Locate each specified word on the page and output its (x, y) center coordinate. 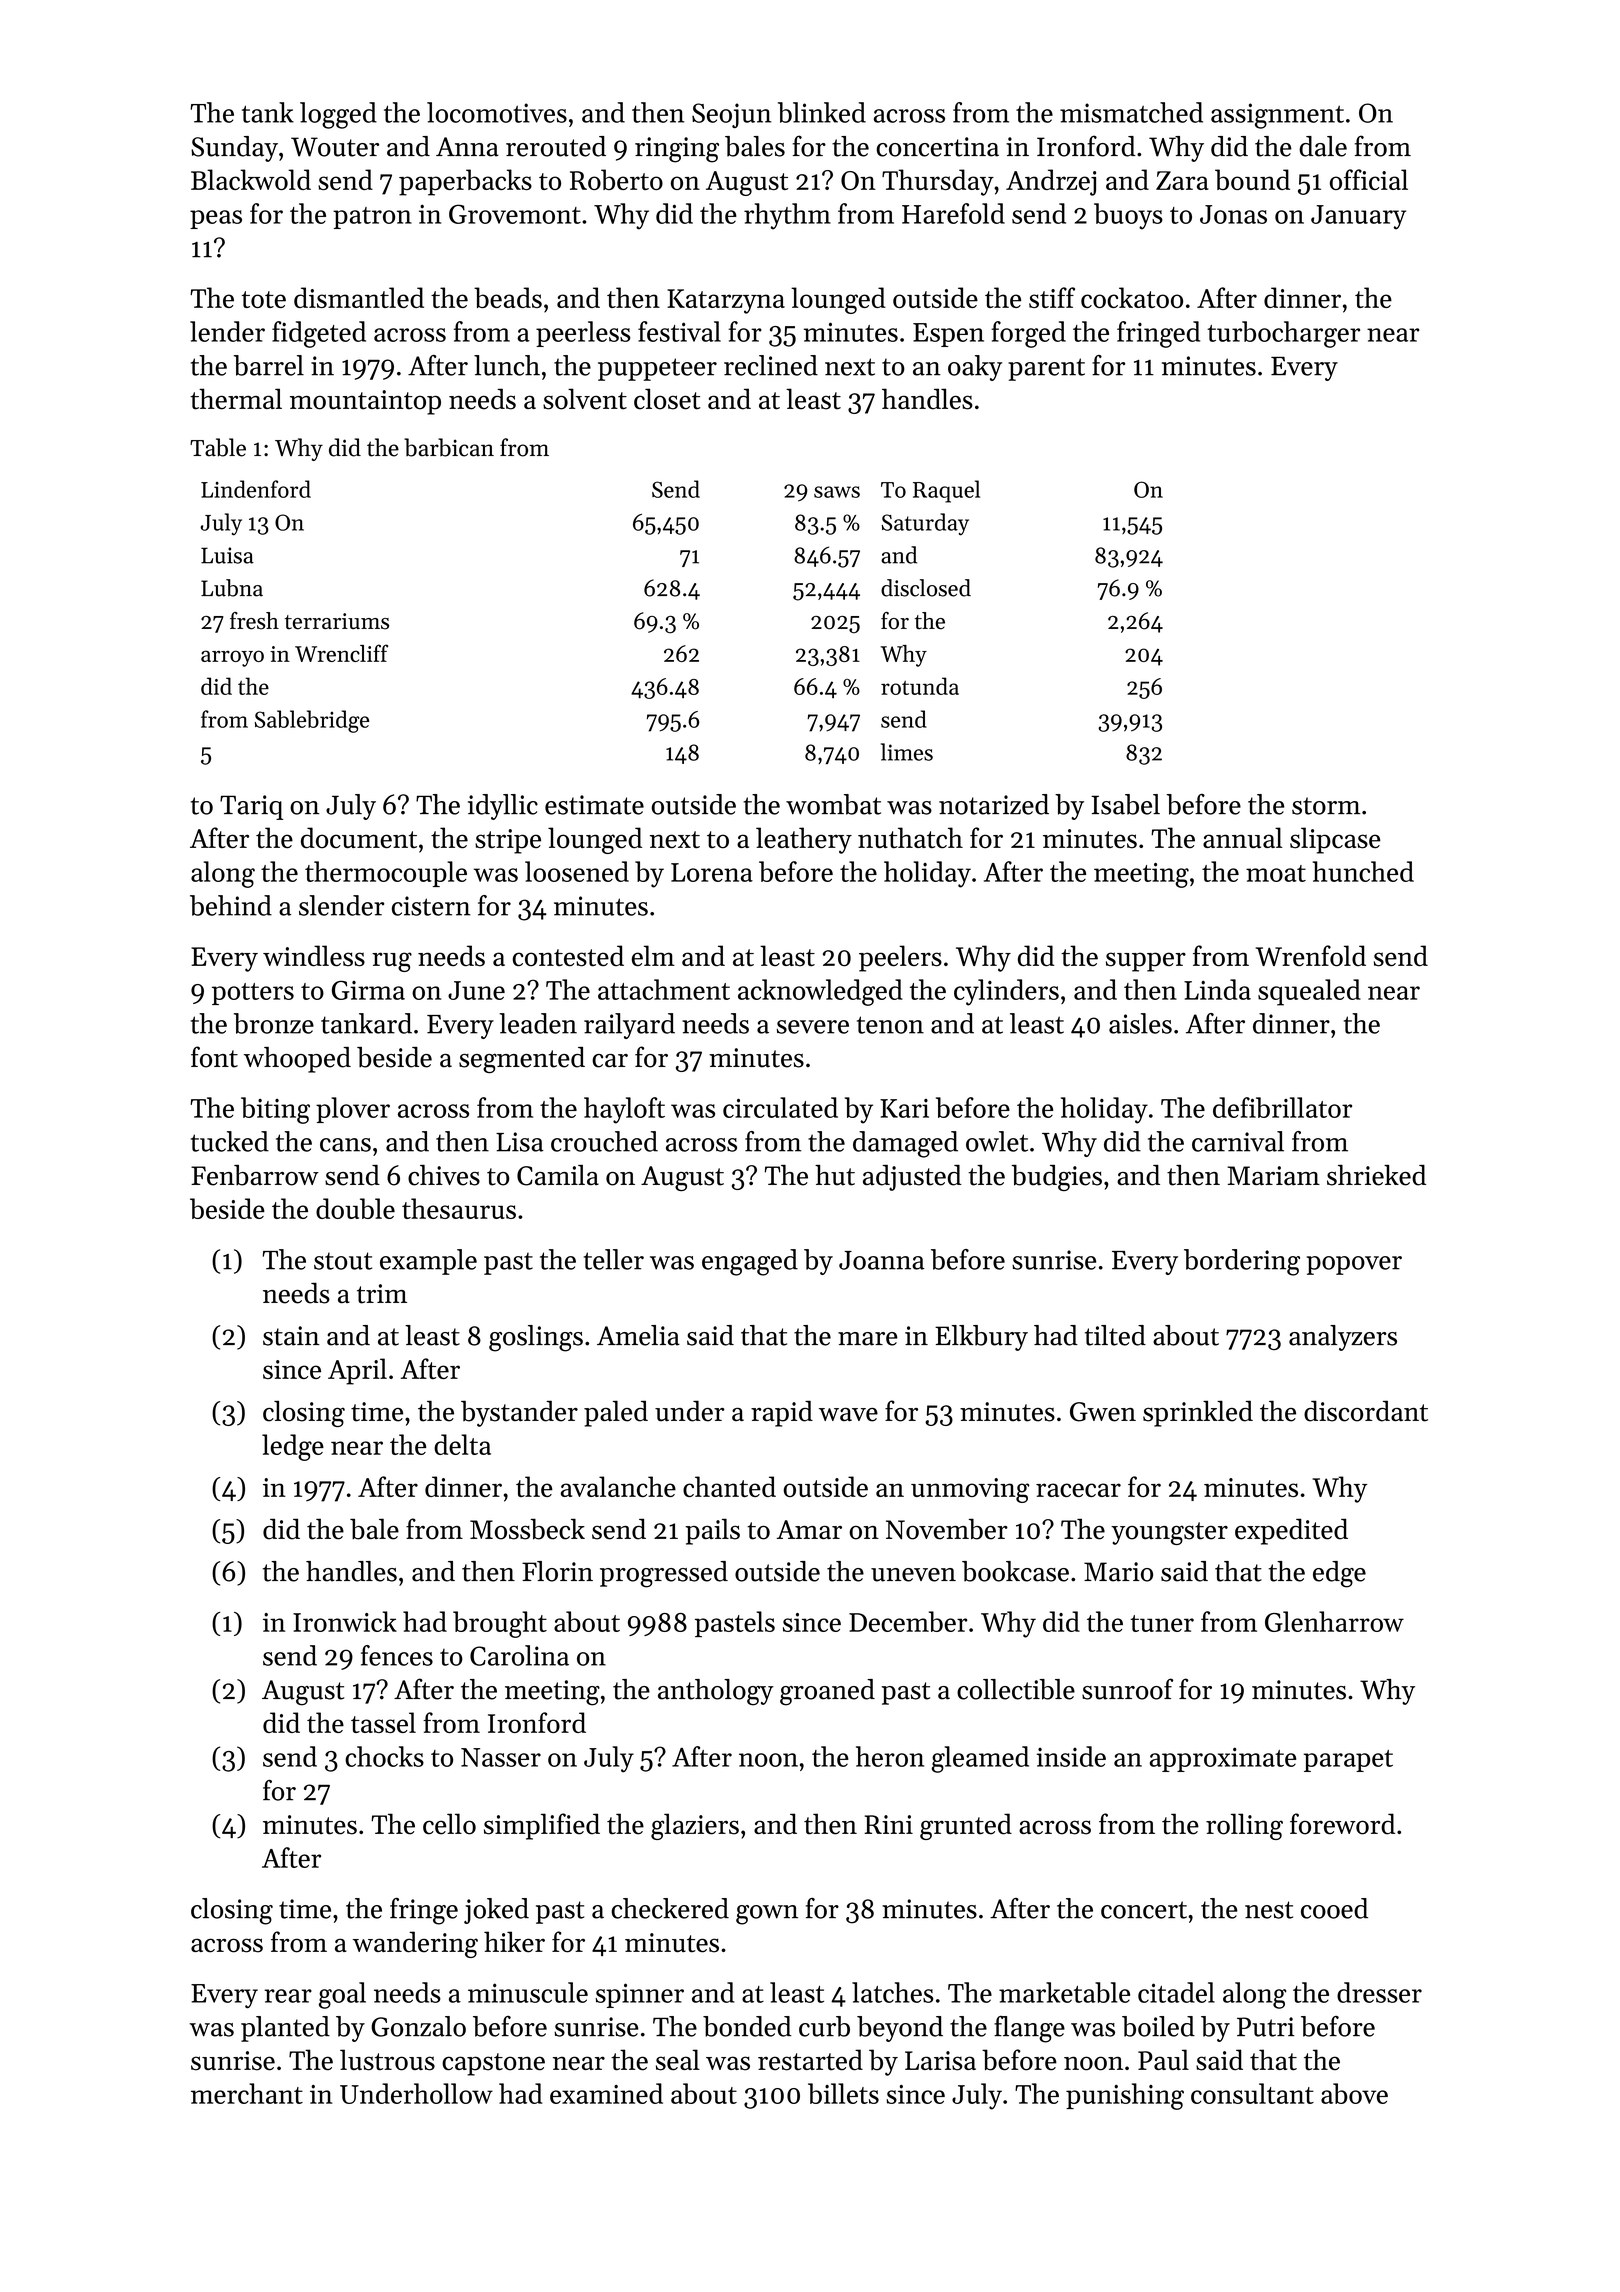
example (428, 1262)
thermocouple (386, 874)
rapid (782, 1413)
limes (907, 752)
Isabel (1125, 804)
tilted (1115, 1335)
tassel (383, 1722)
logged (338, 115)
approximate (1223, 1759)
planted (285, 2029)
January (1358, 217)
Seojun (731, 115)
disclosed (926, 588)
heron (890, 1756)
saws (837, 492)
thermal (236, 399)
